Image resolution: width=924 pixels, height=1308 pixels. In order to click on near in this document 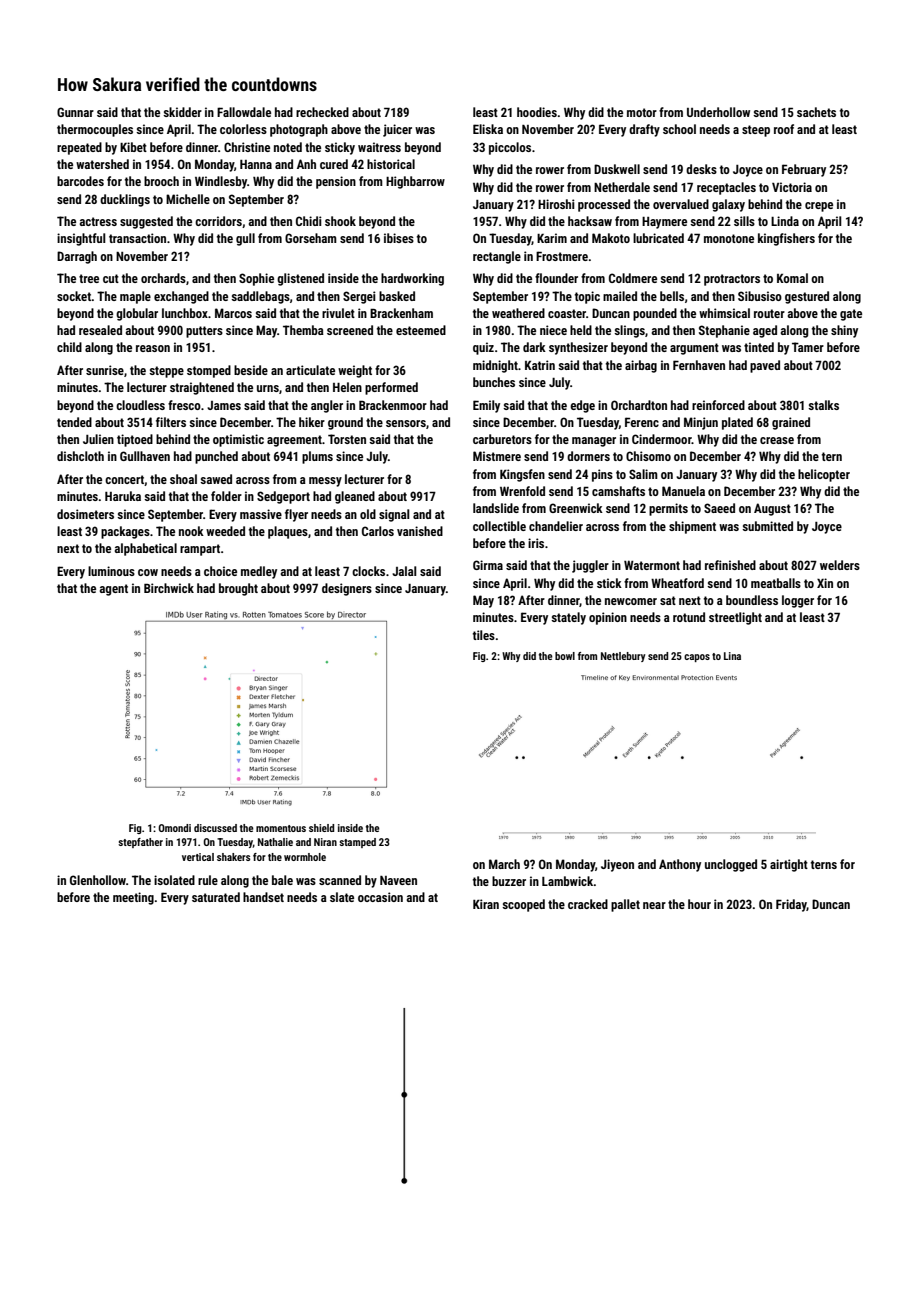, I will do `click(654, 905)`.
